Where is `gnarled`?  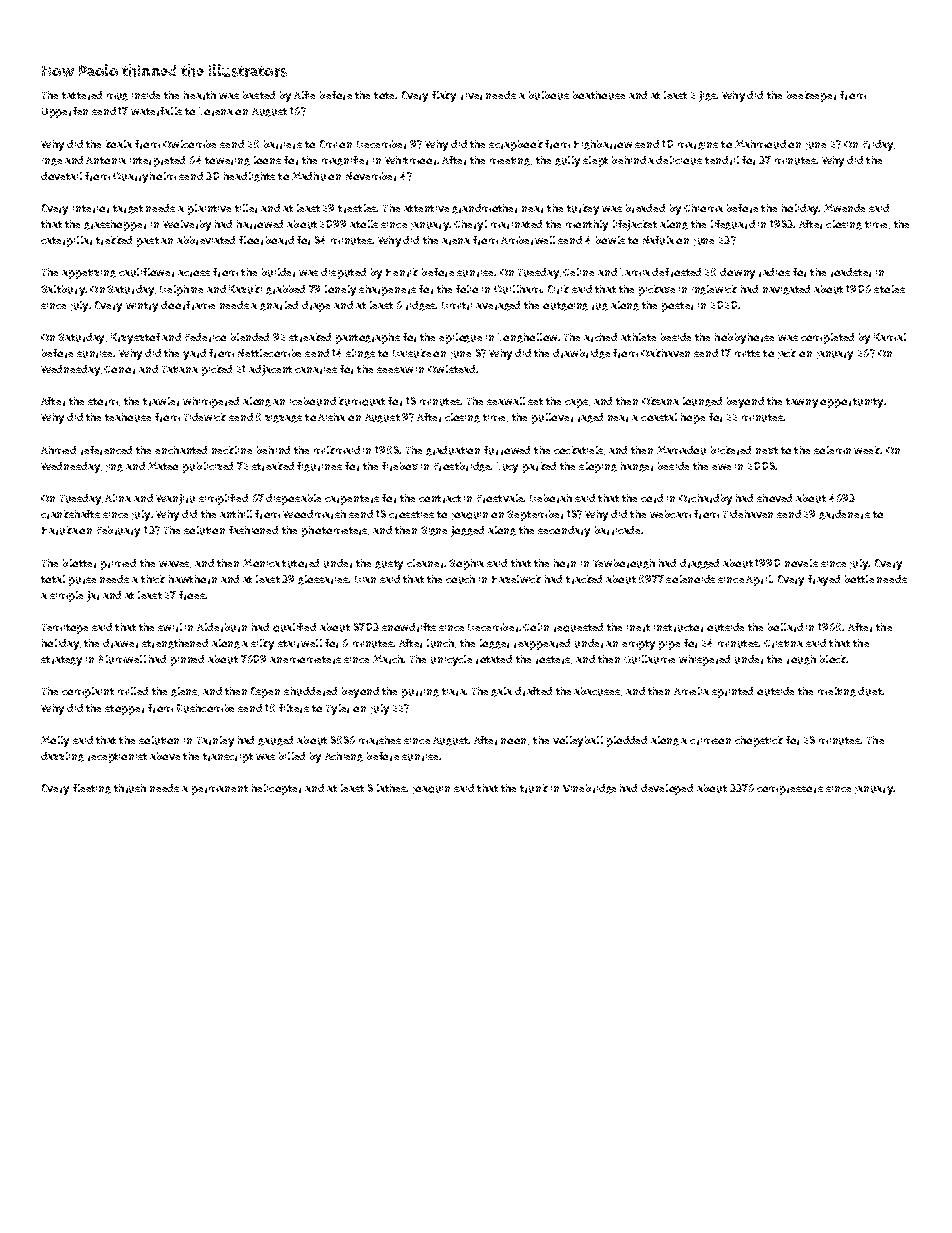
gnarled is located at coordinates (279, 306).
